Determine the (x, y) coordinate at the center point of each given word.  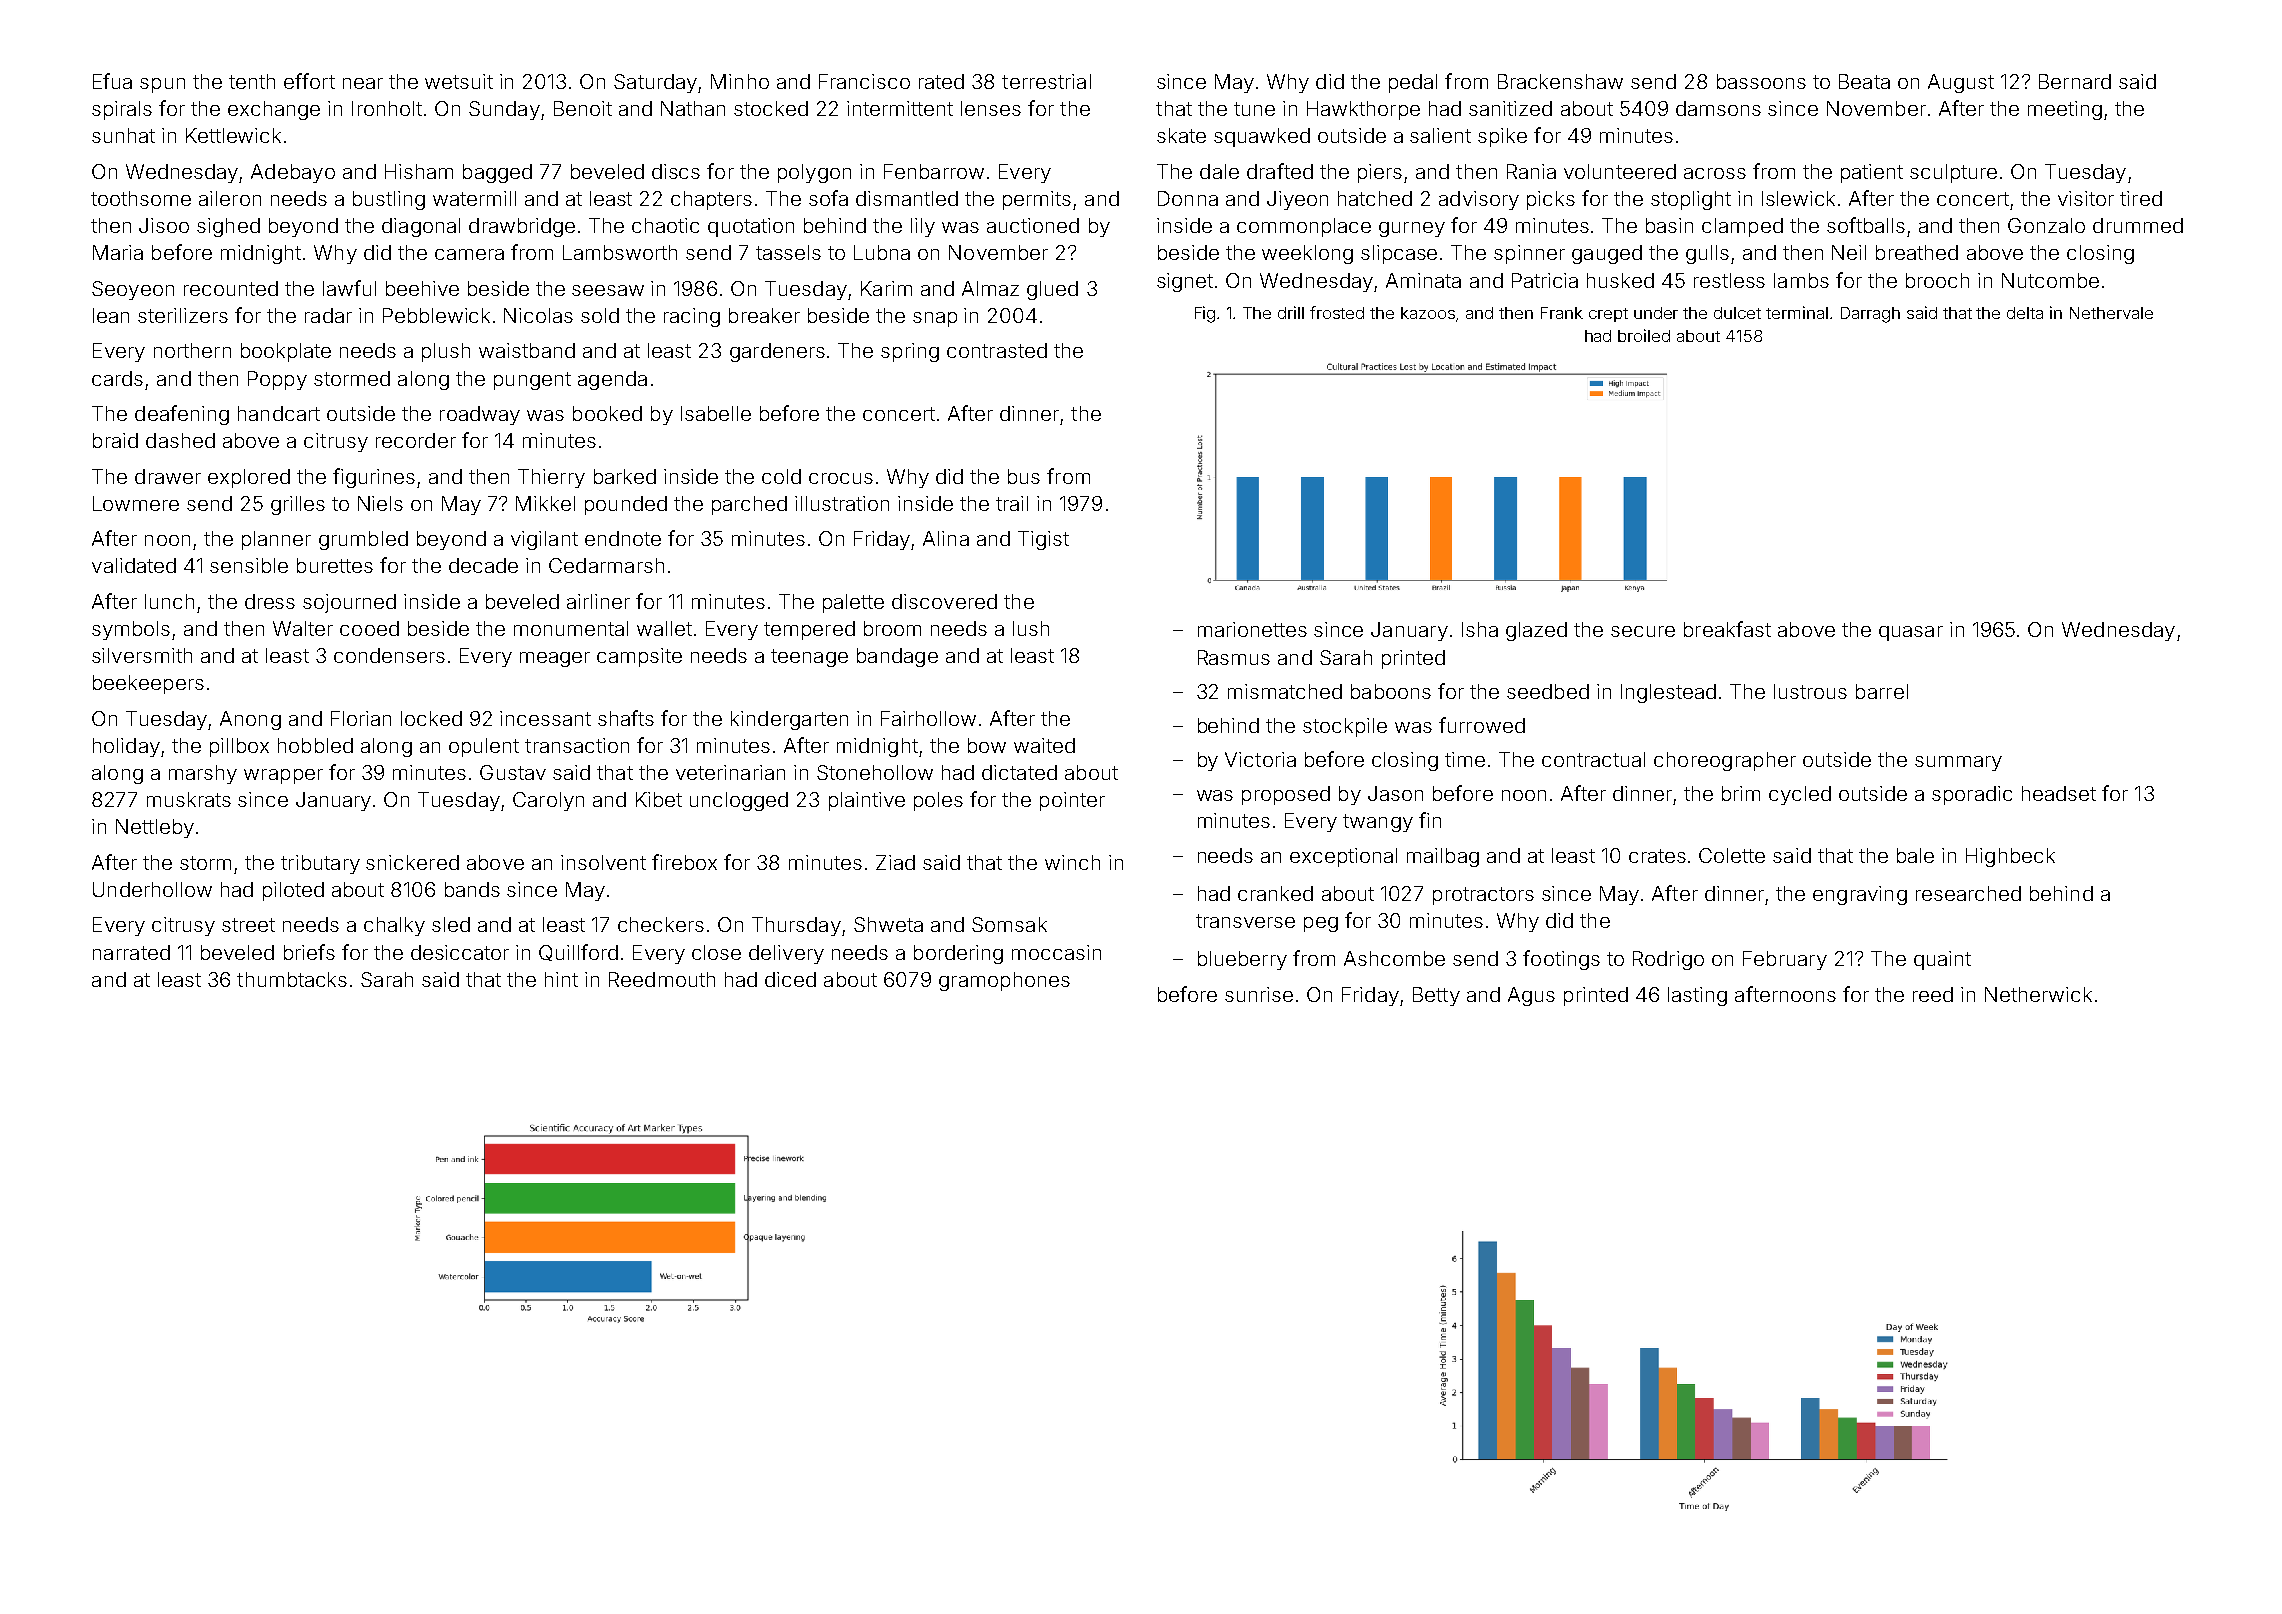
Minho (740, 81)
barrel (1882, 691)
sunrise (1259, 994)
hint (561, 979)
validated (134, 565)
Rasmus (1234, 657)
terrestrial (1046, 81)
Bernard (2075, 81)
